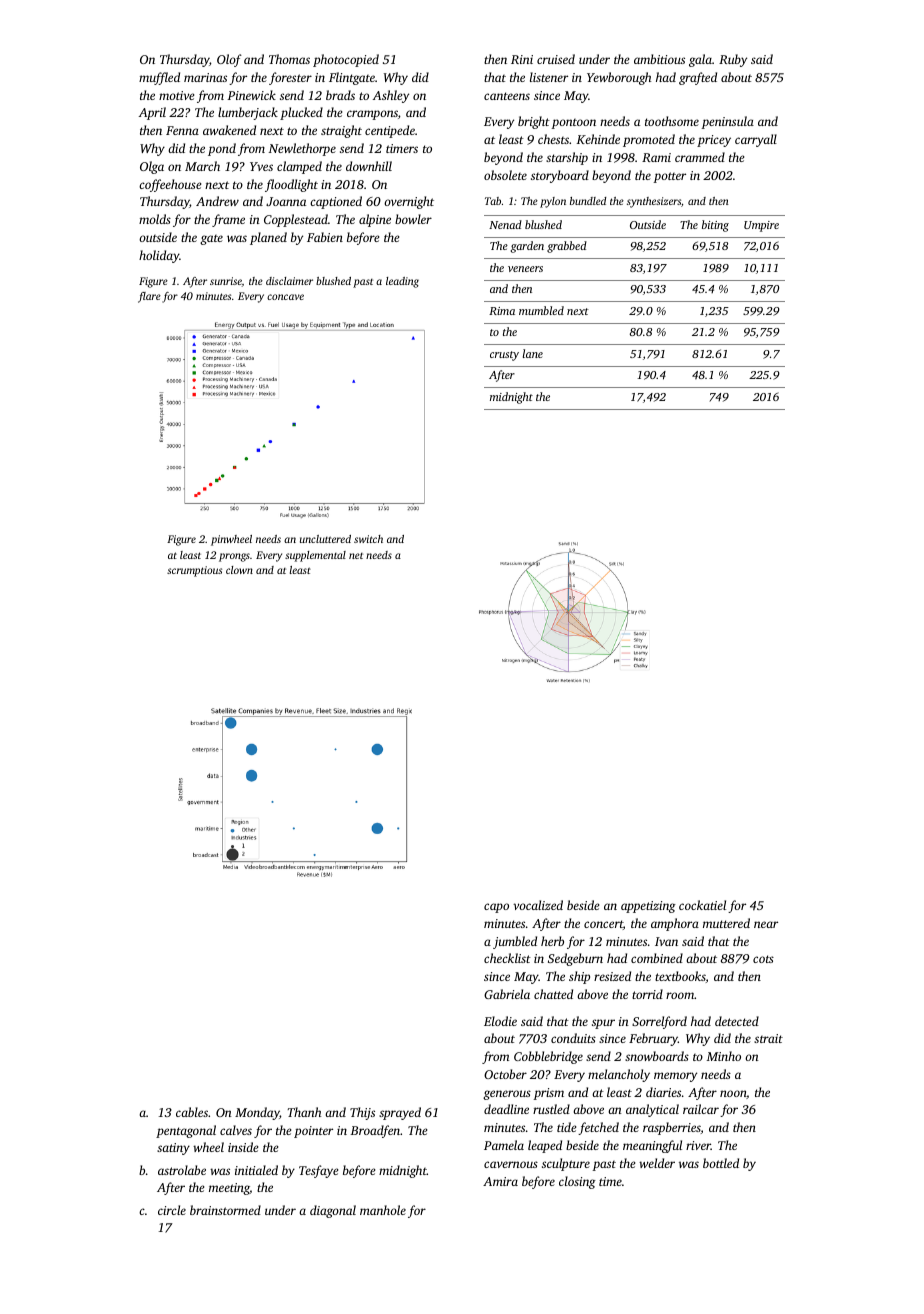 This screenshot has height=1314, width=924. What do you see at coordinates (702, 905) in the screenshot?
I see `cockatiel` at bounding box center [702, 905].
